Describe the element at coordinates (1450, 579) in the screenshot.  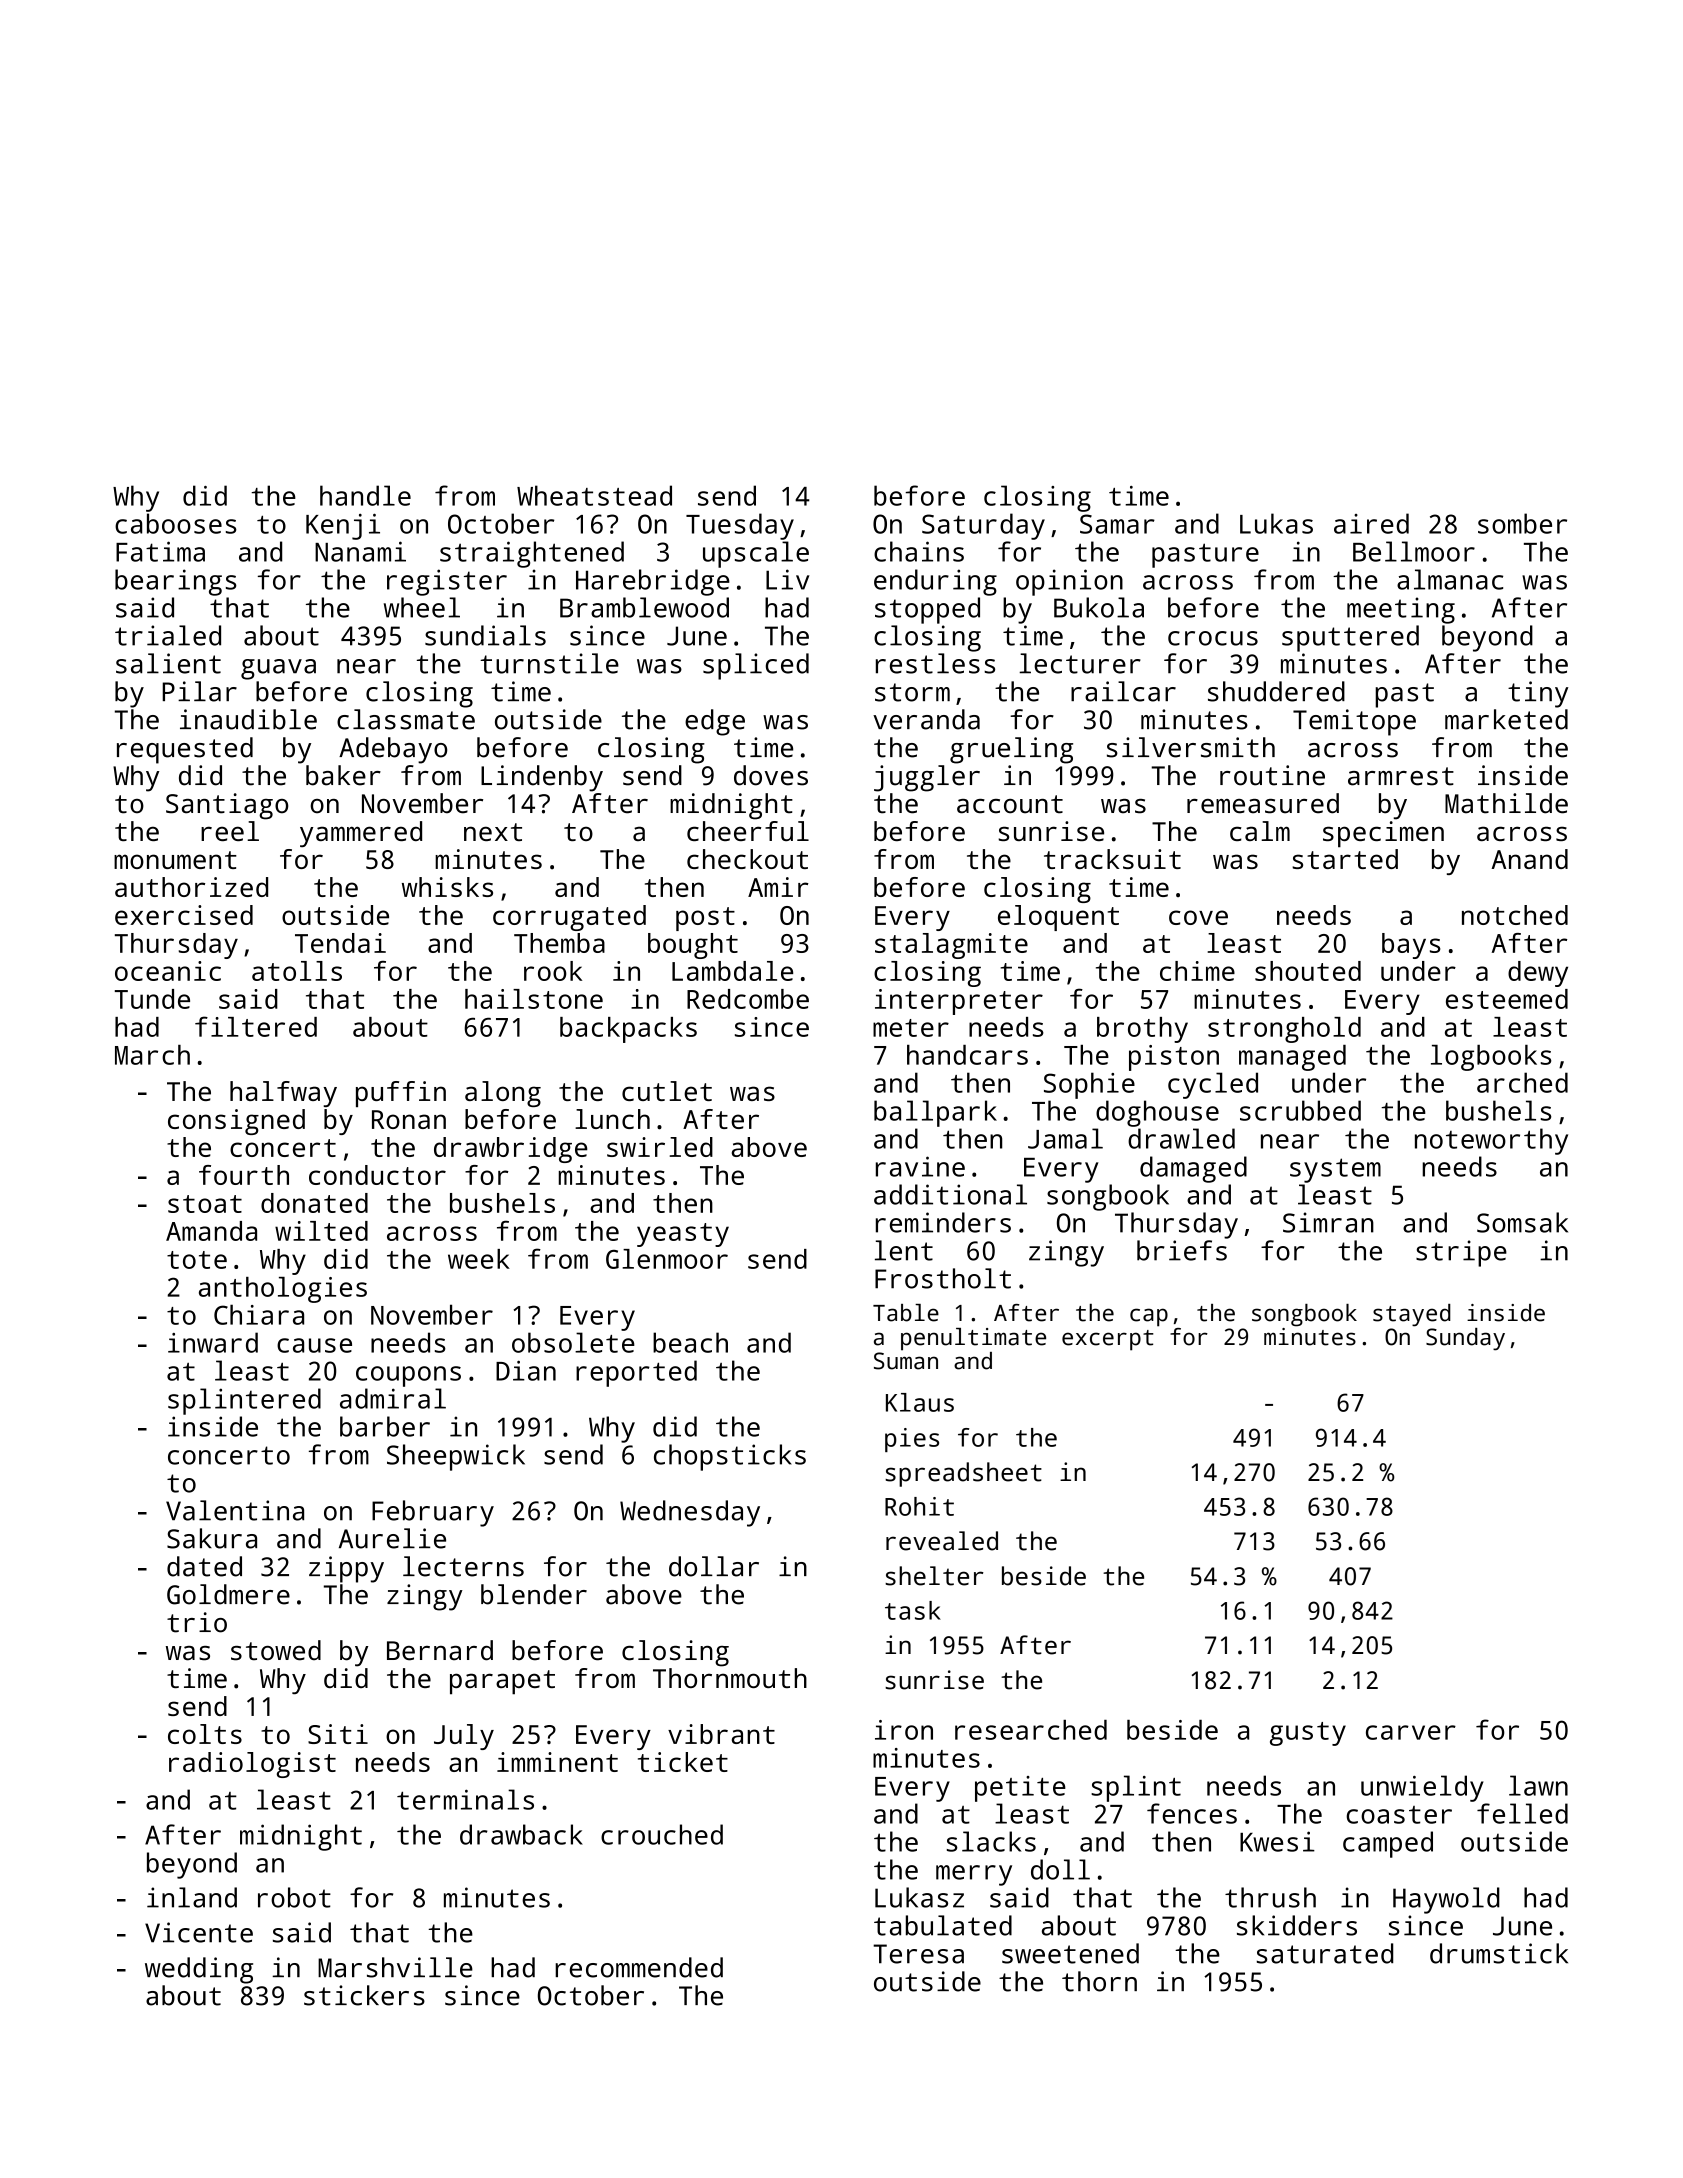
I see `almanac` at that location.
